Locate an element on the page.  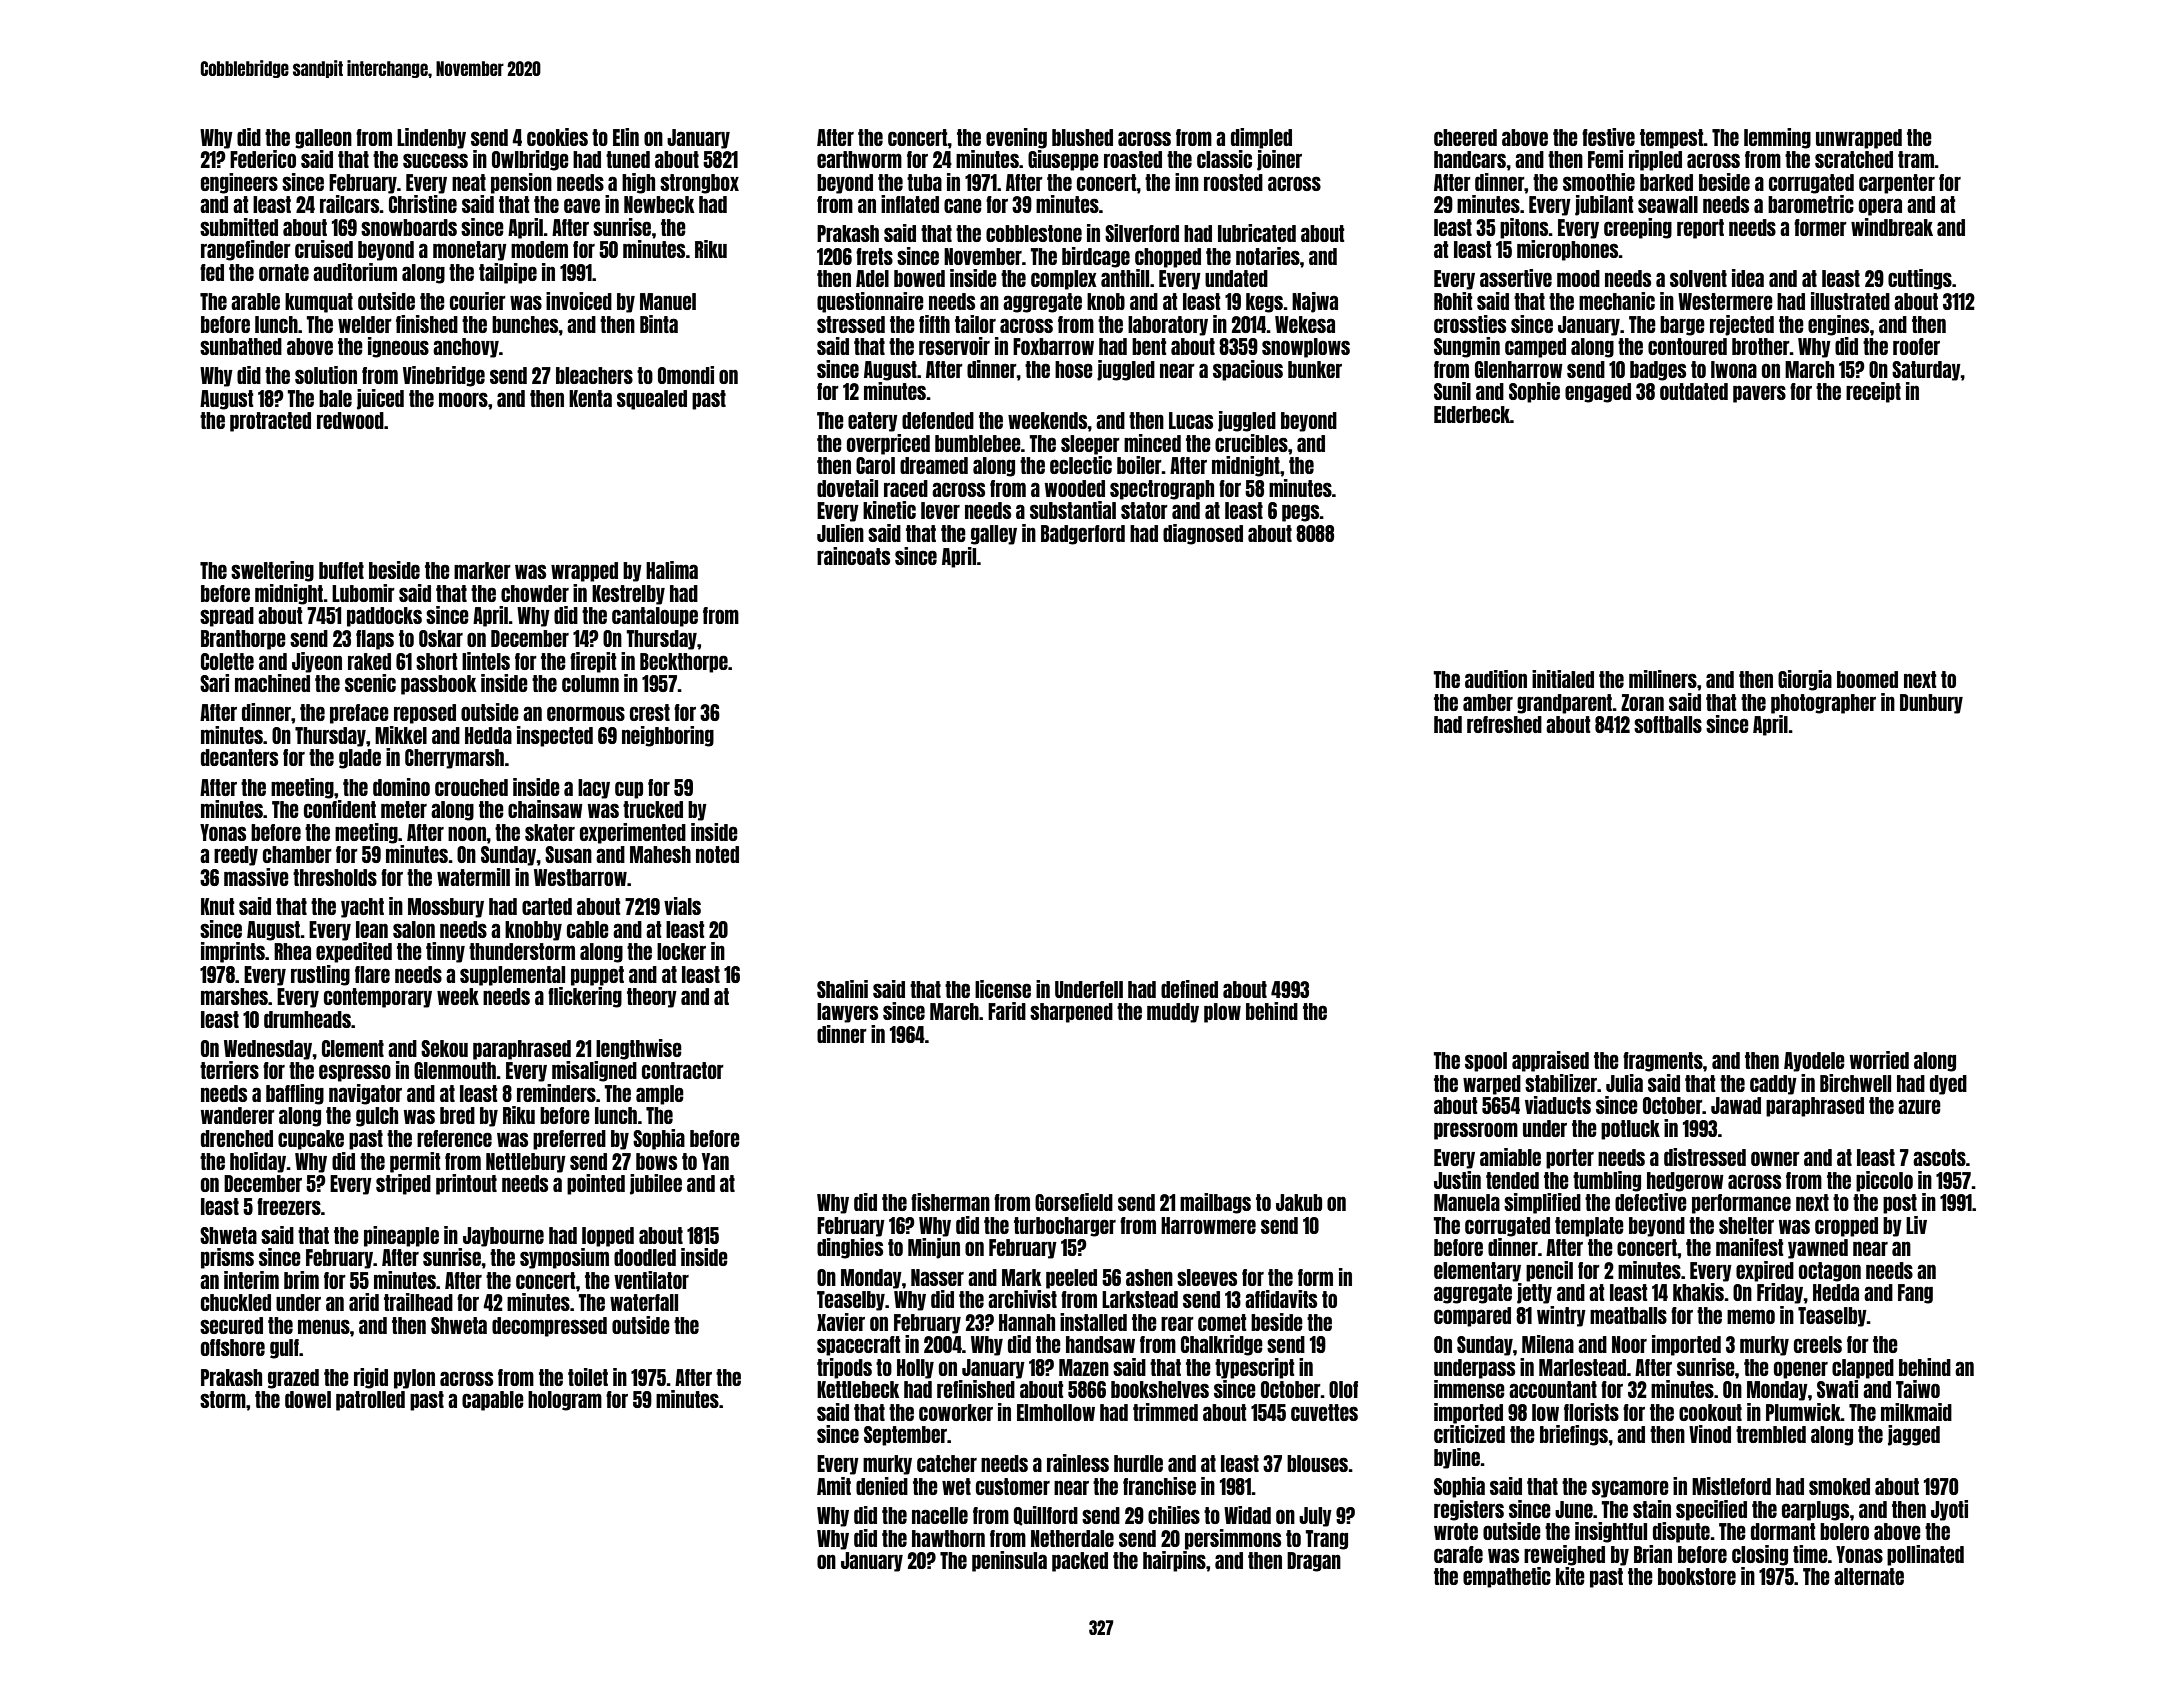
Ayodele is located at coordinates (1814, 1062).
